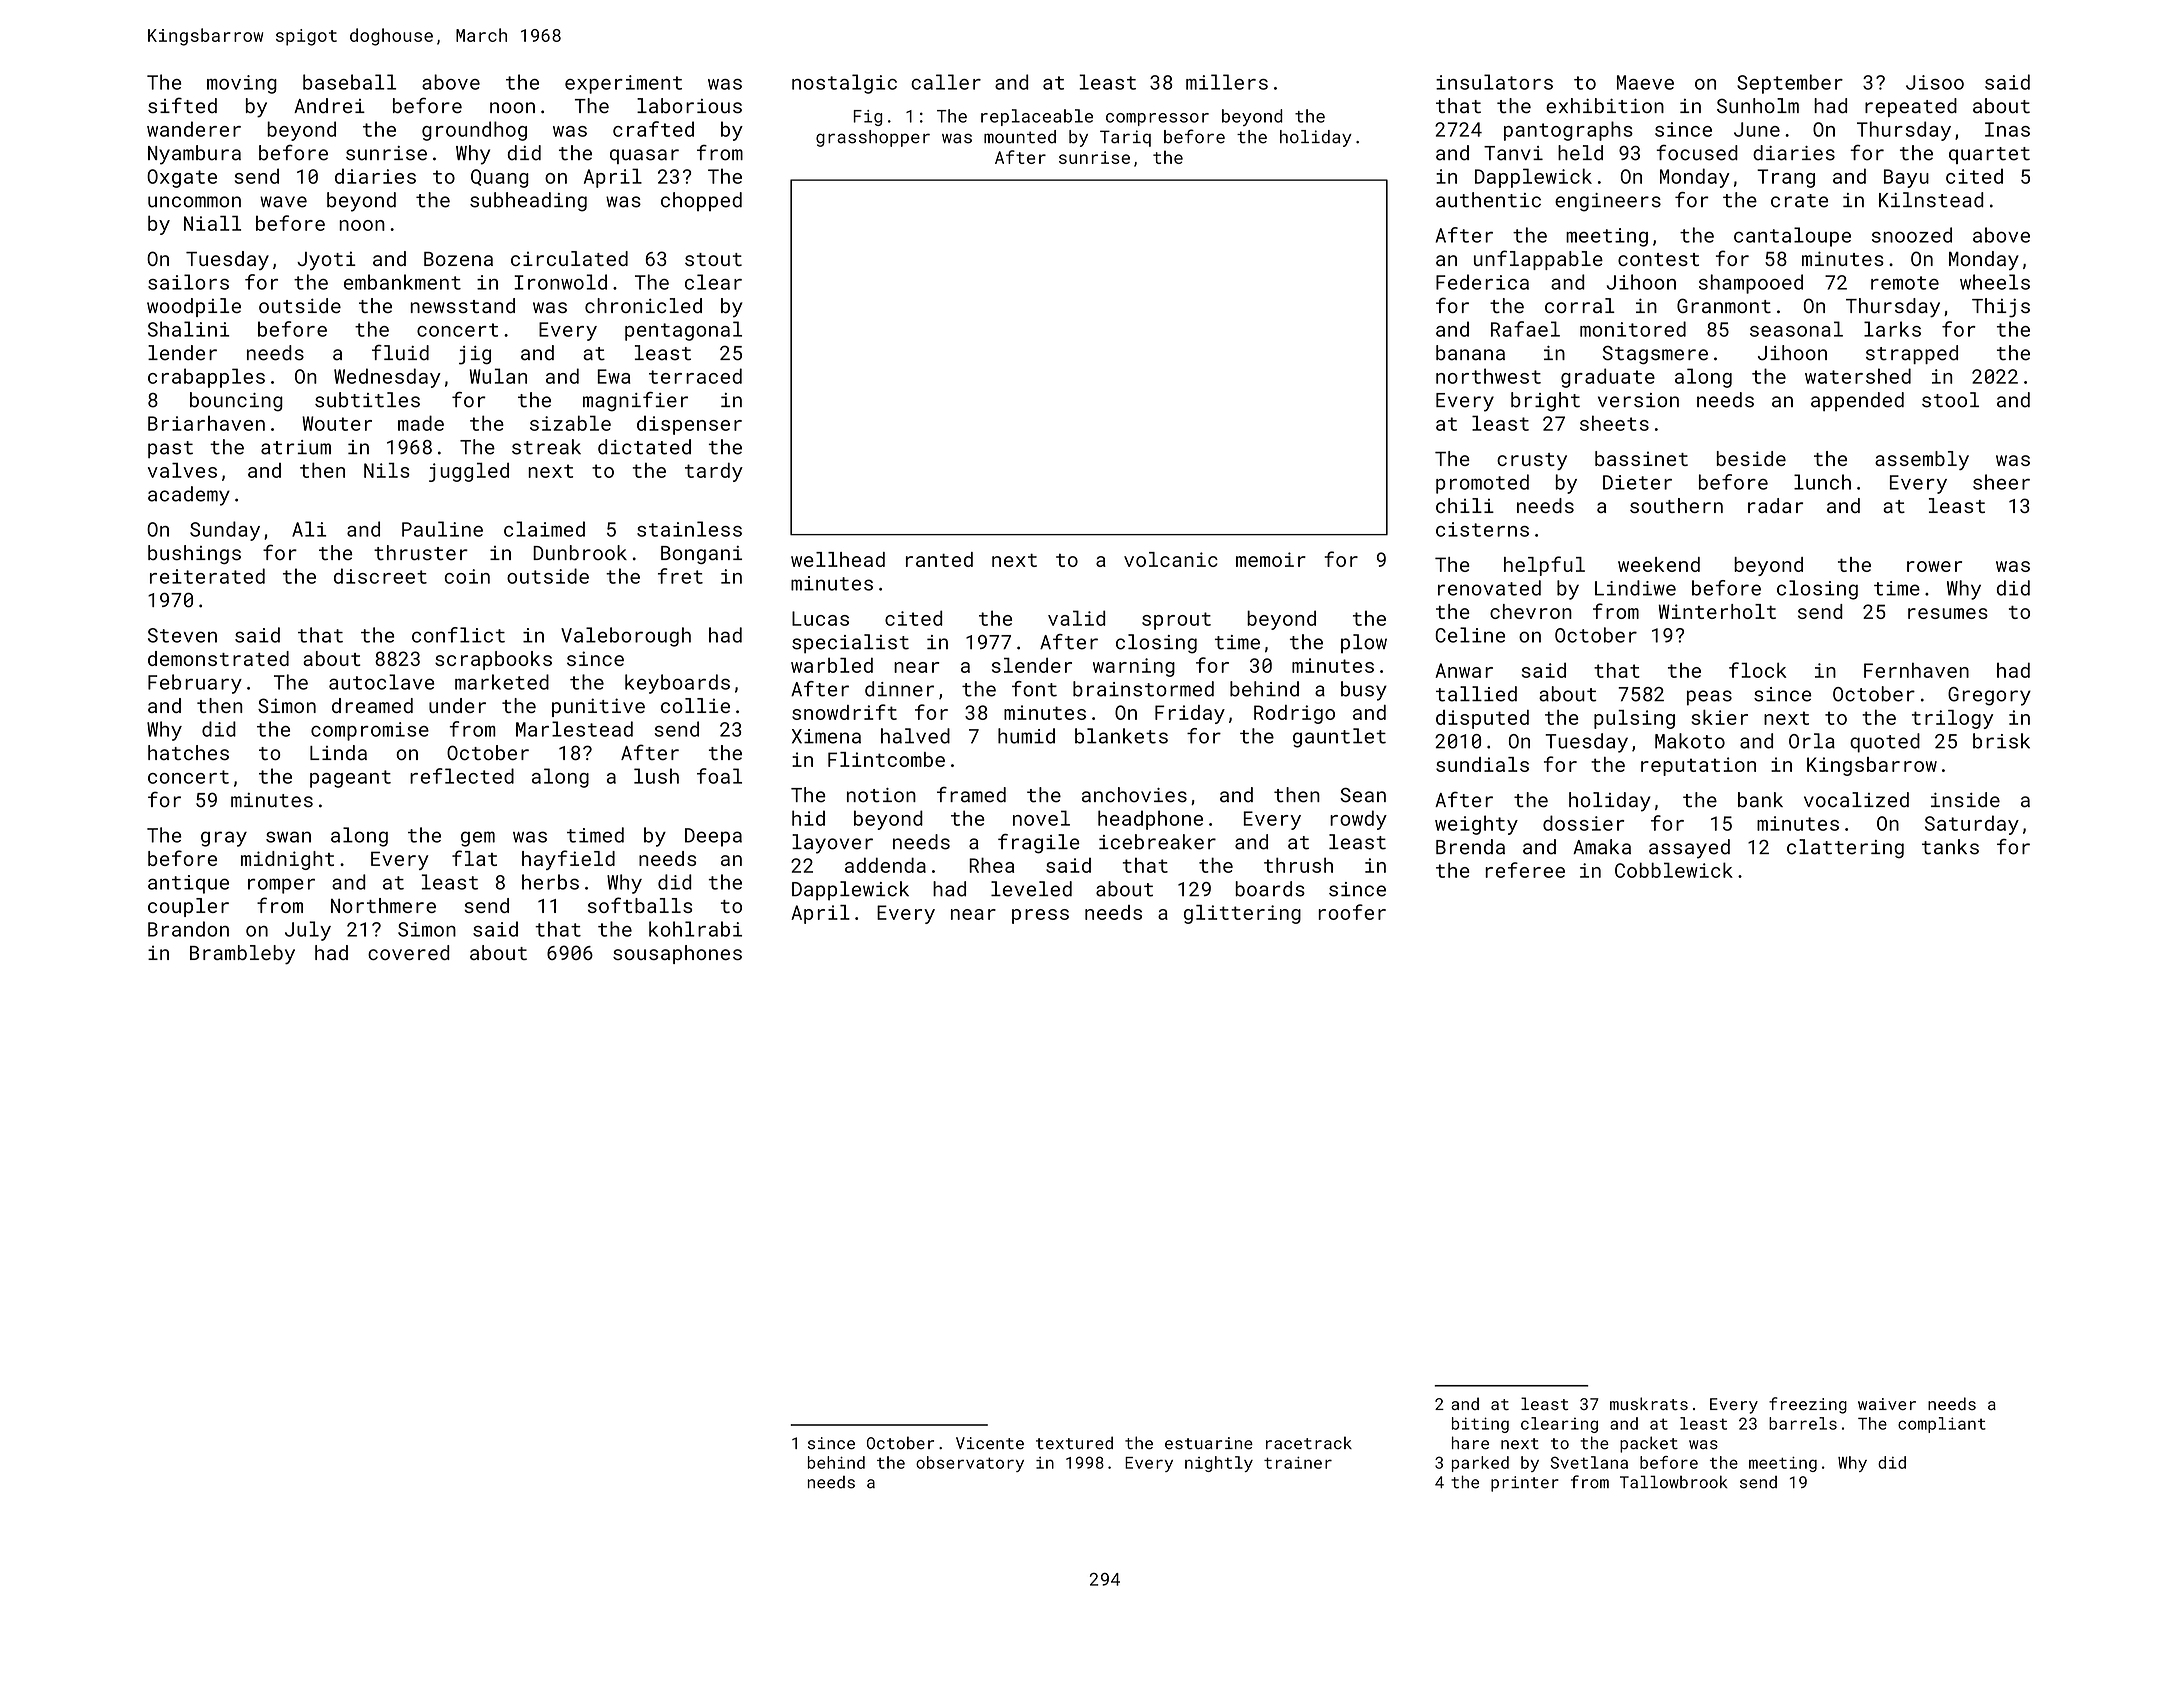 The height and width of the page is (1683, 2178). Describe the element at coordinates (946, 82) in the page. I see `caller` at that location.
